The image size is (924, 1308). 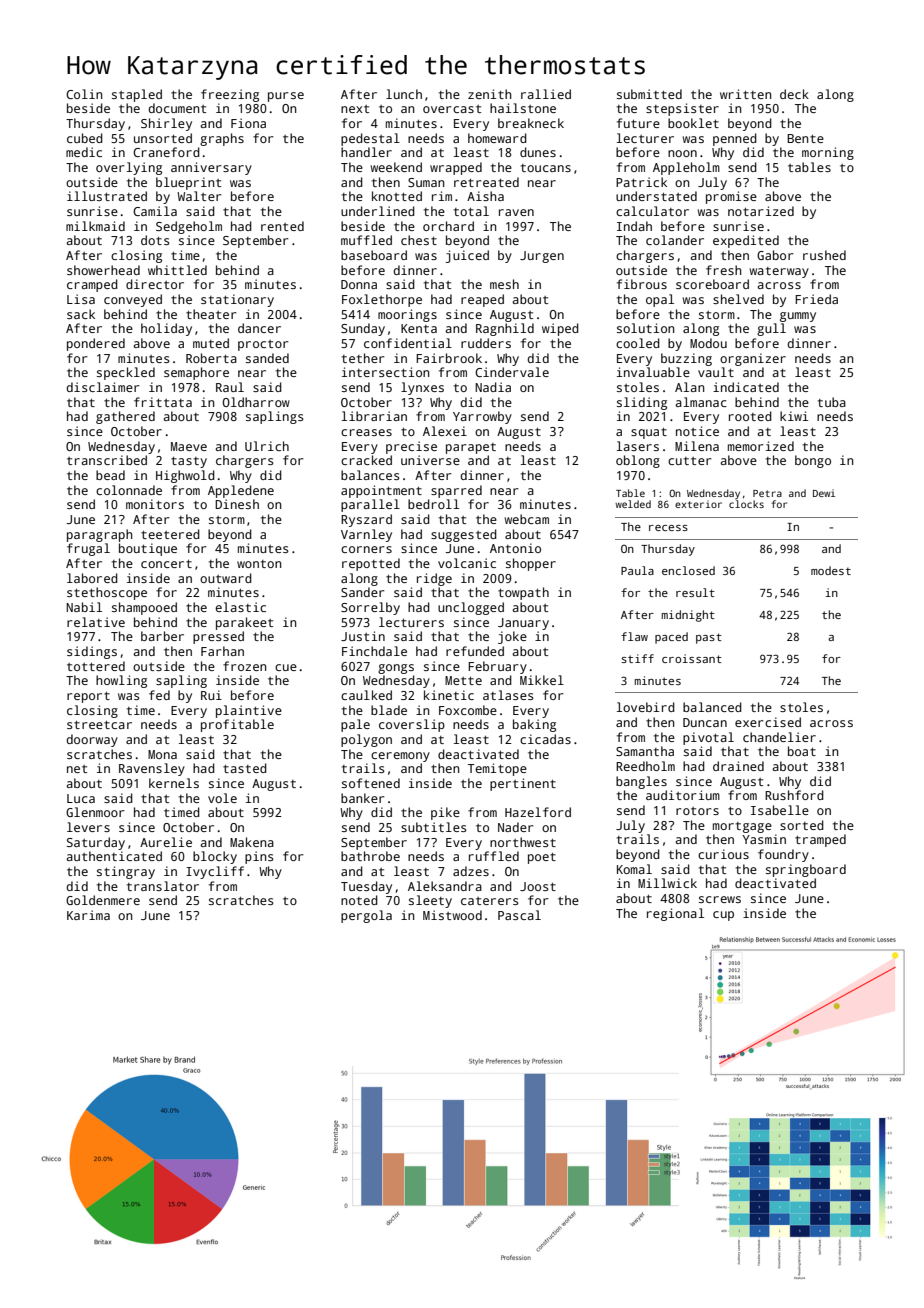 What do you see at coordinates (449, 358) in the document?
I see `Fairbrook` at bounding box center [449, 358].
